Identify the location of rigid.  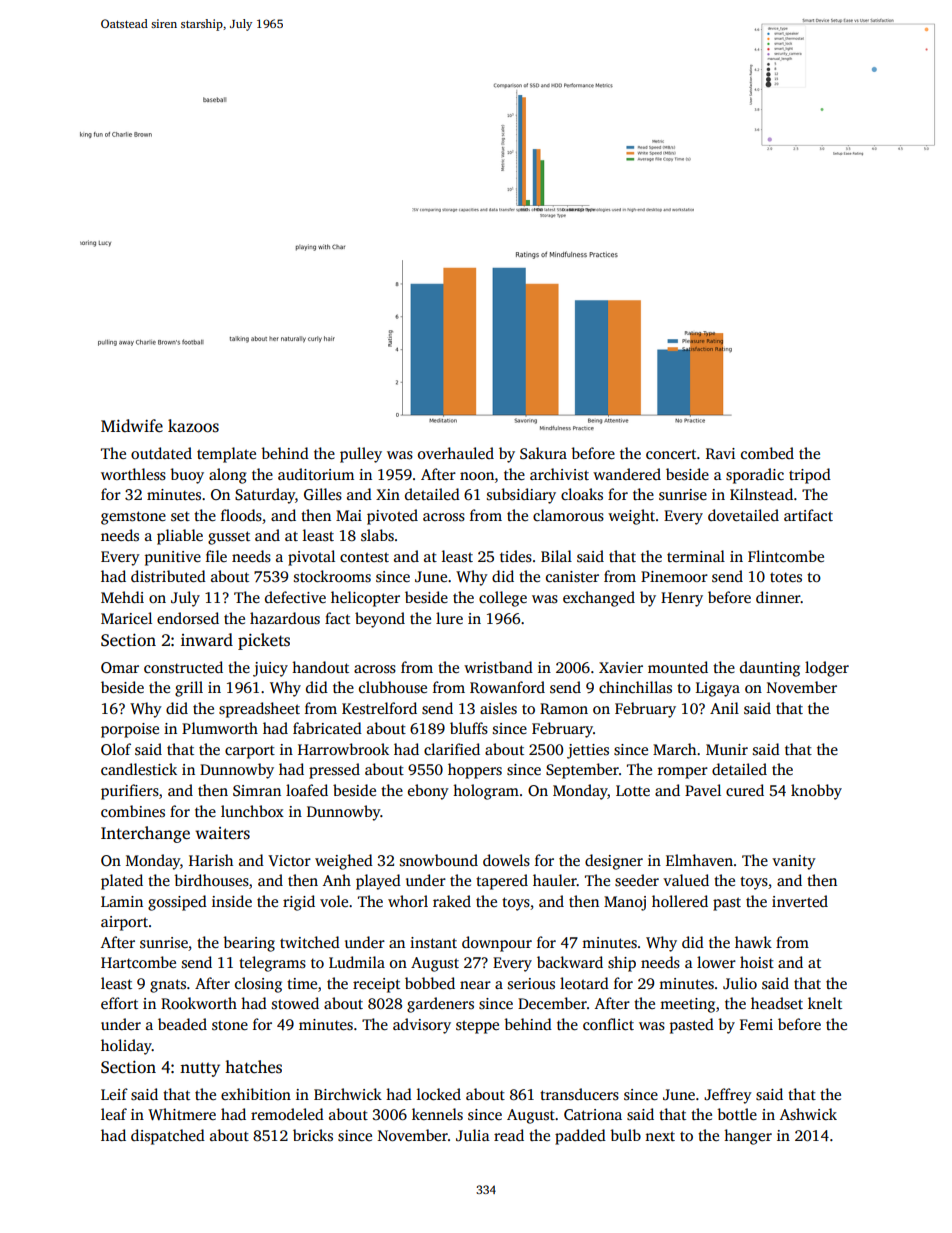
(299, 903).
